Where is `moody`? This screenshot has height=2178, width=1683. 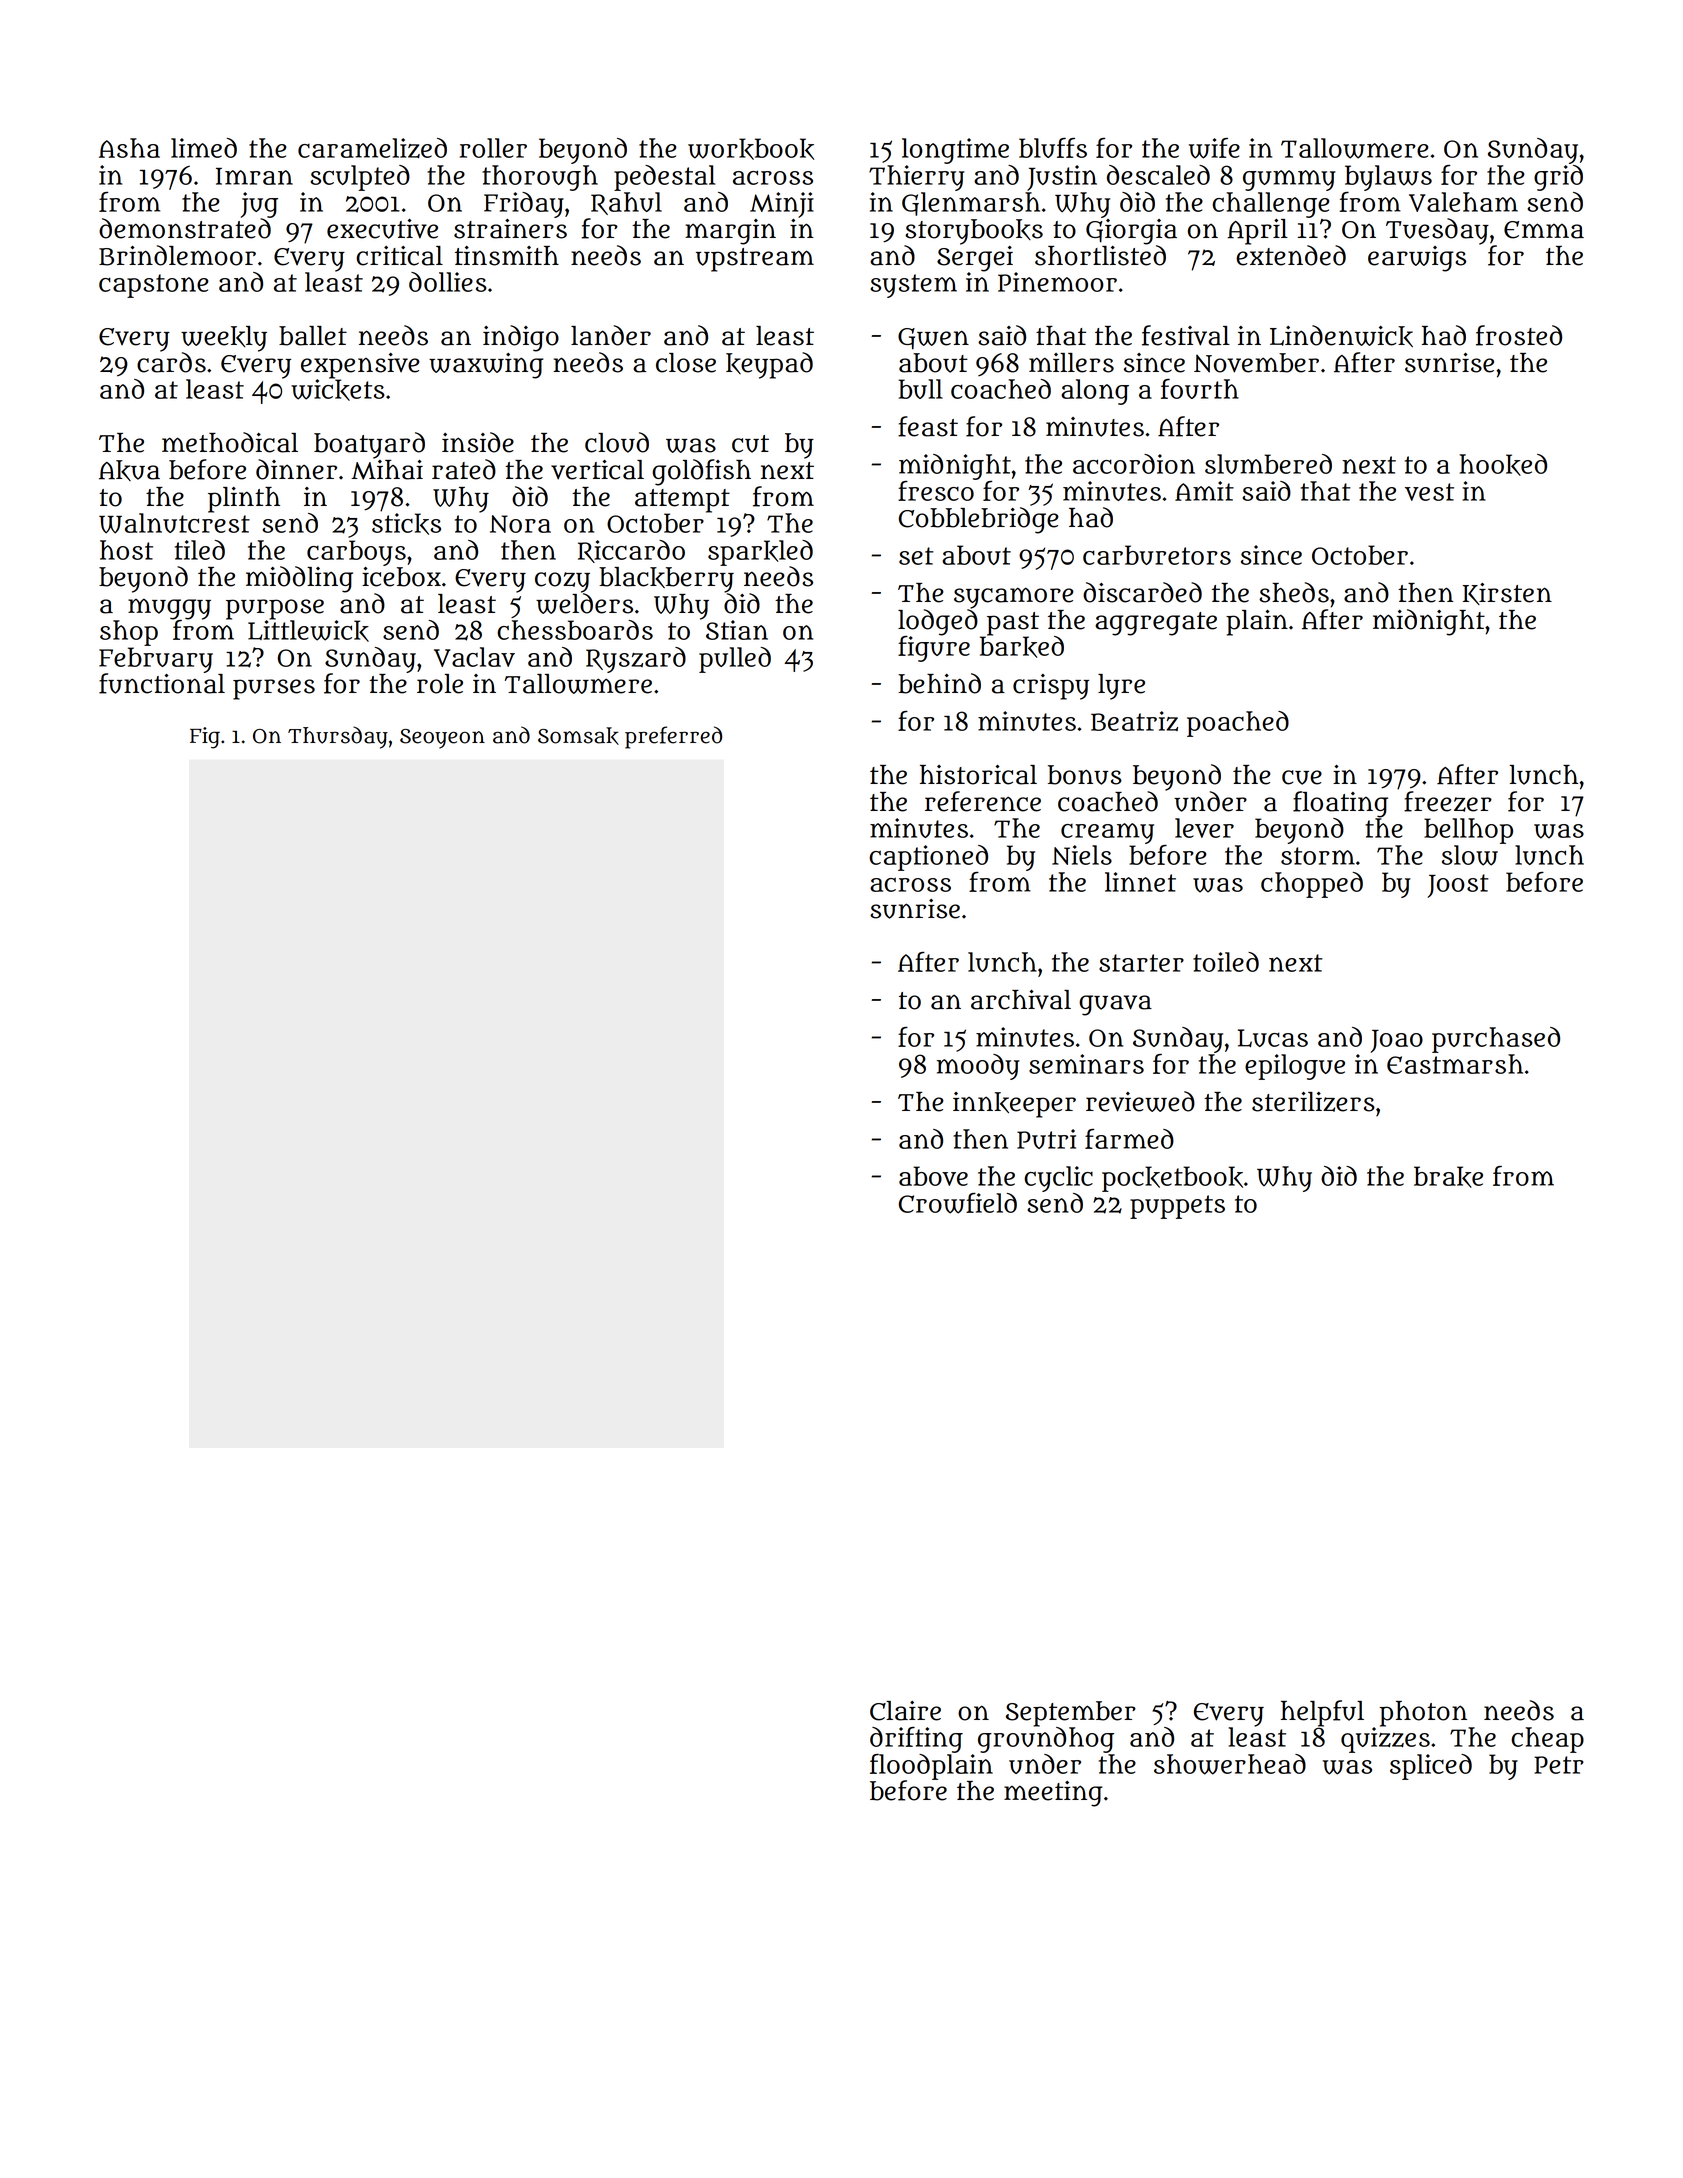 moody is located at coordinates (978, 1067).
